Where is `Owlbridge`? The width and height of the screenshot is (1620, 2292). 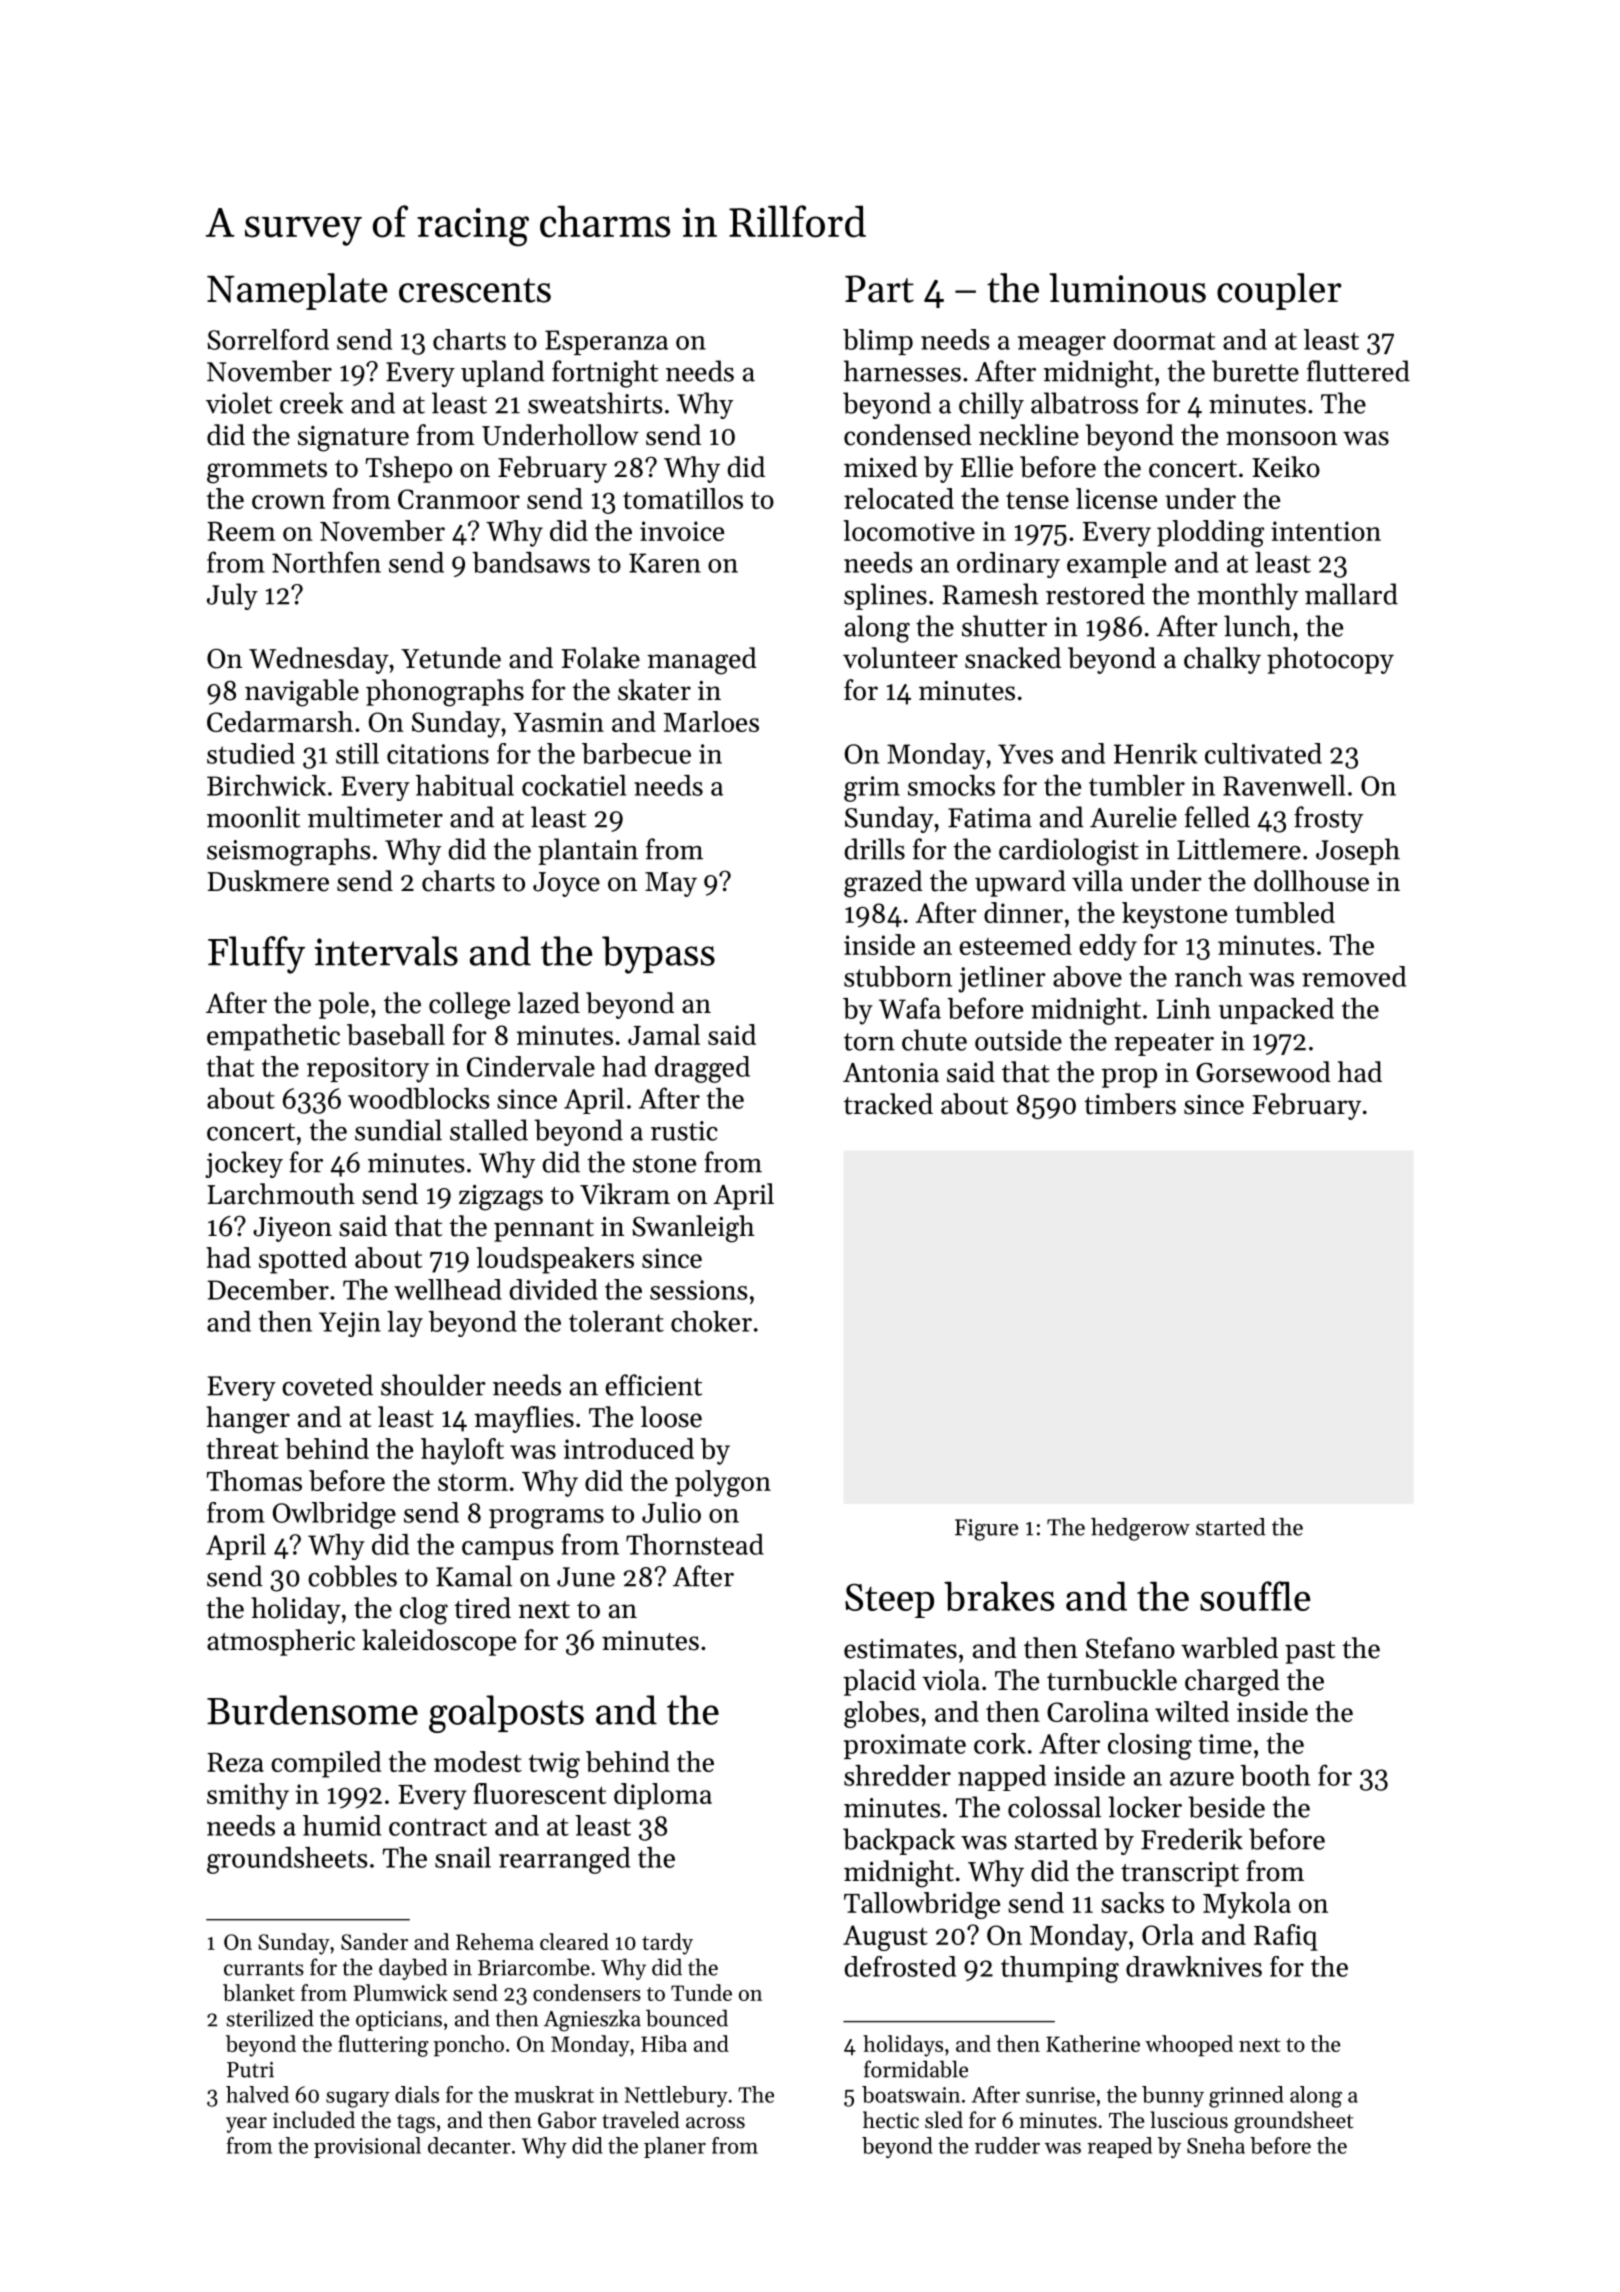
Owlbridge is located at coordinates (334, 1515).
